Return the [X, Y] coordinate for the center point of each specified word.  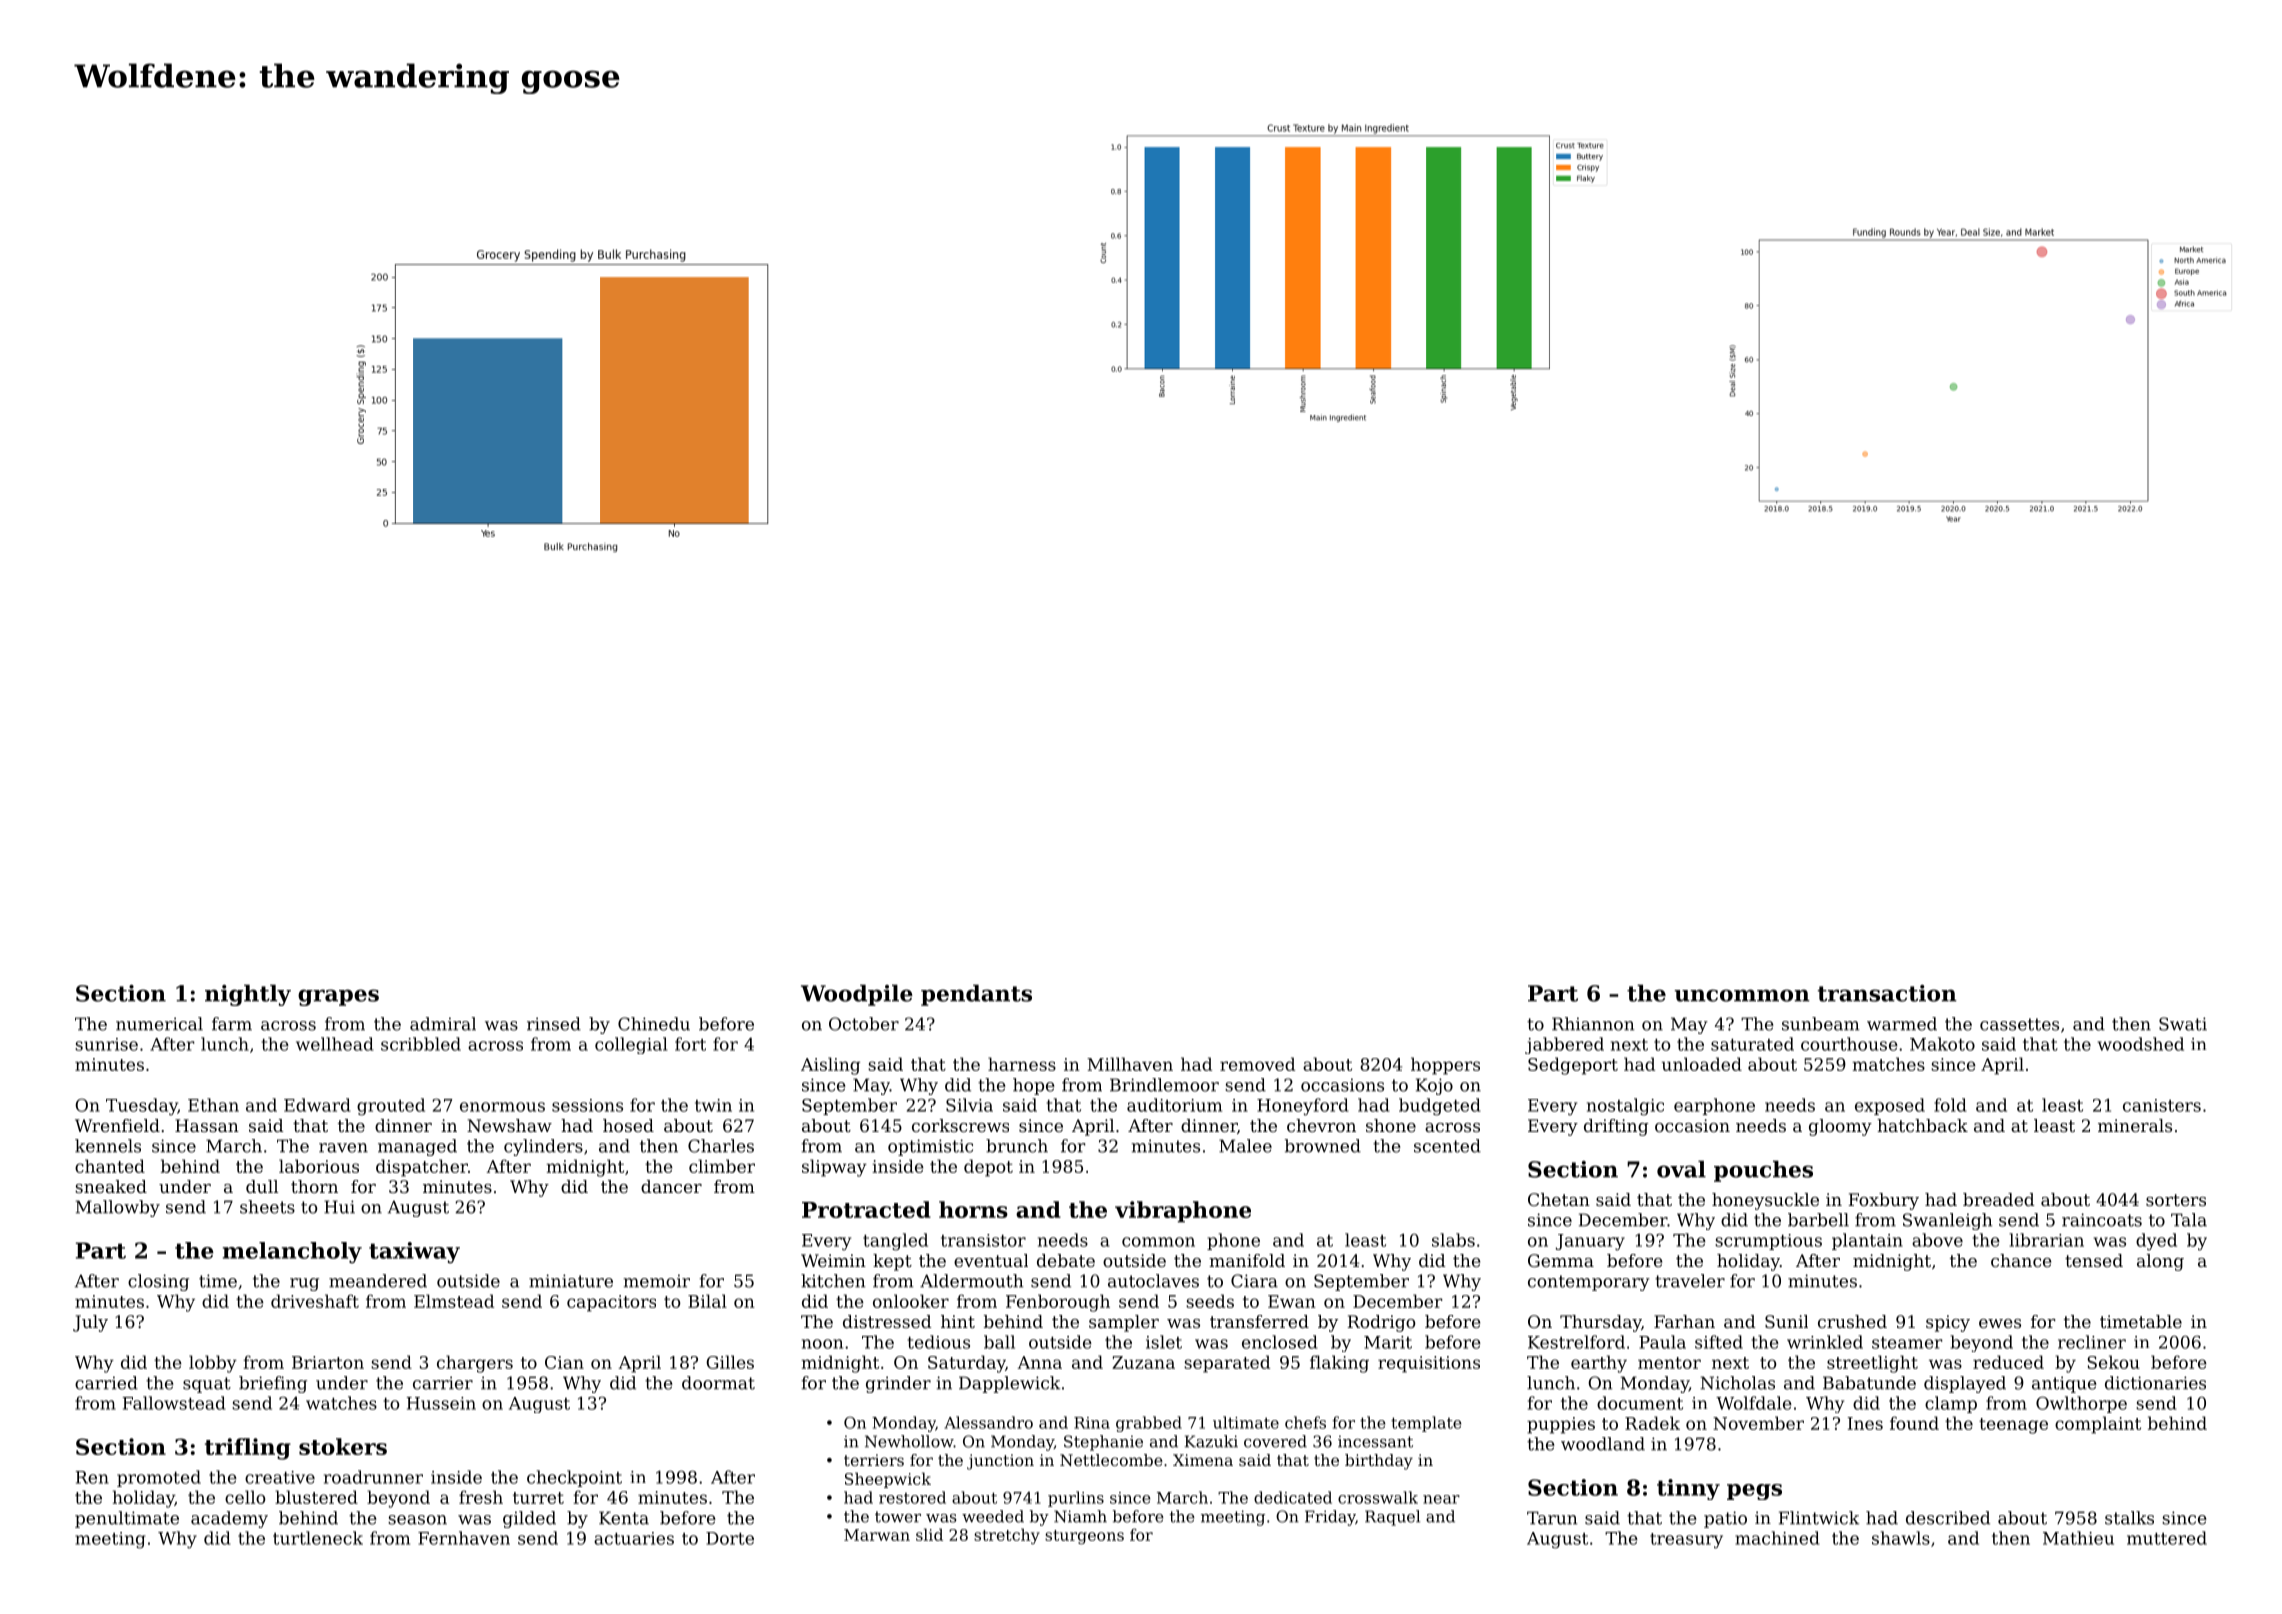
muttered [2167, 1538]
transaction [1887, 993]
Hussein [441, 1403]
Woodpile [857, 995]
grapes [338, 997]
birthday [1379, 1462]
